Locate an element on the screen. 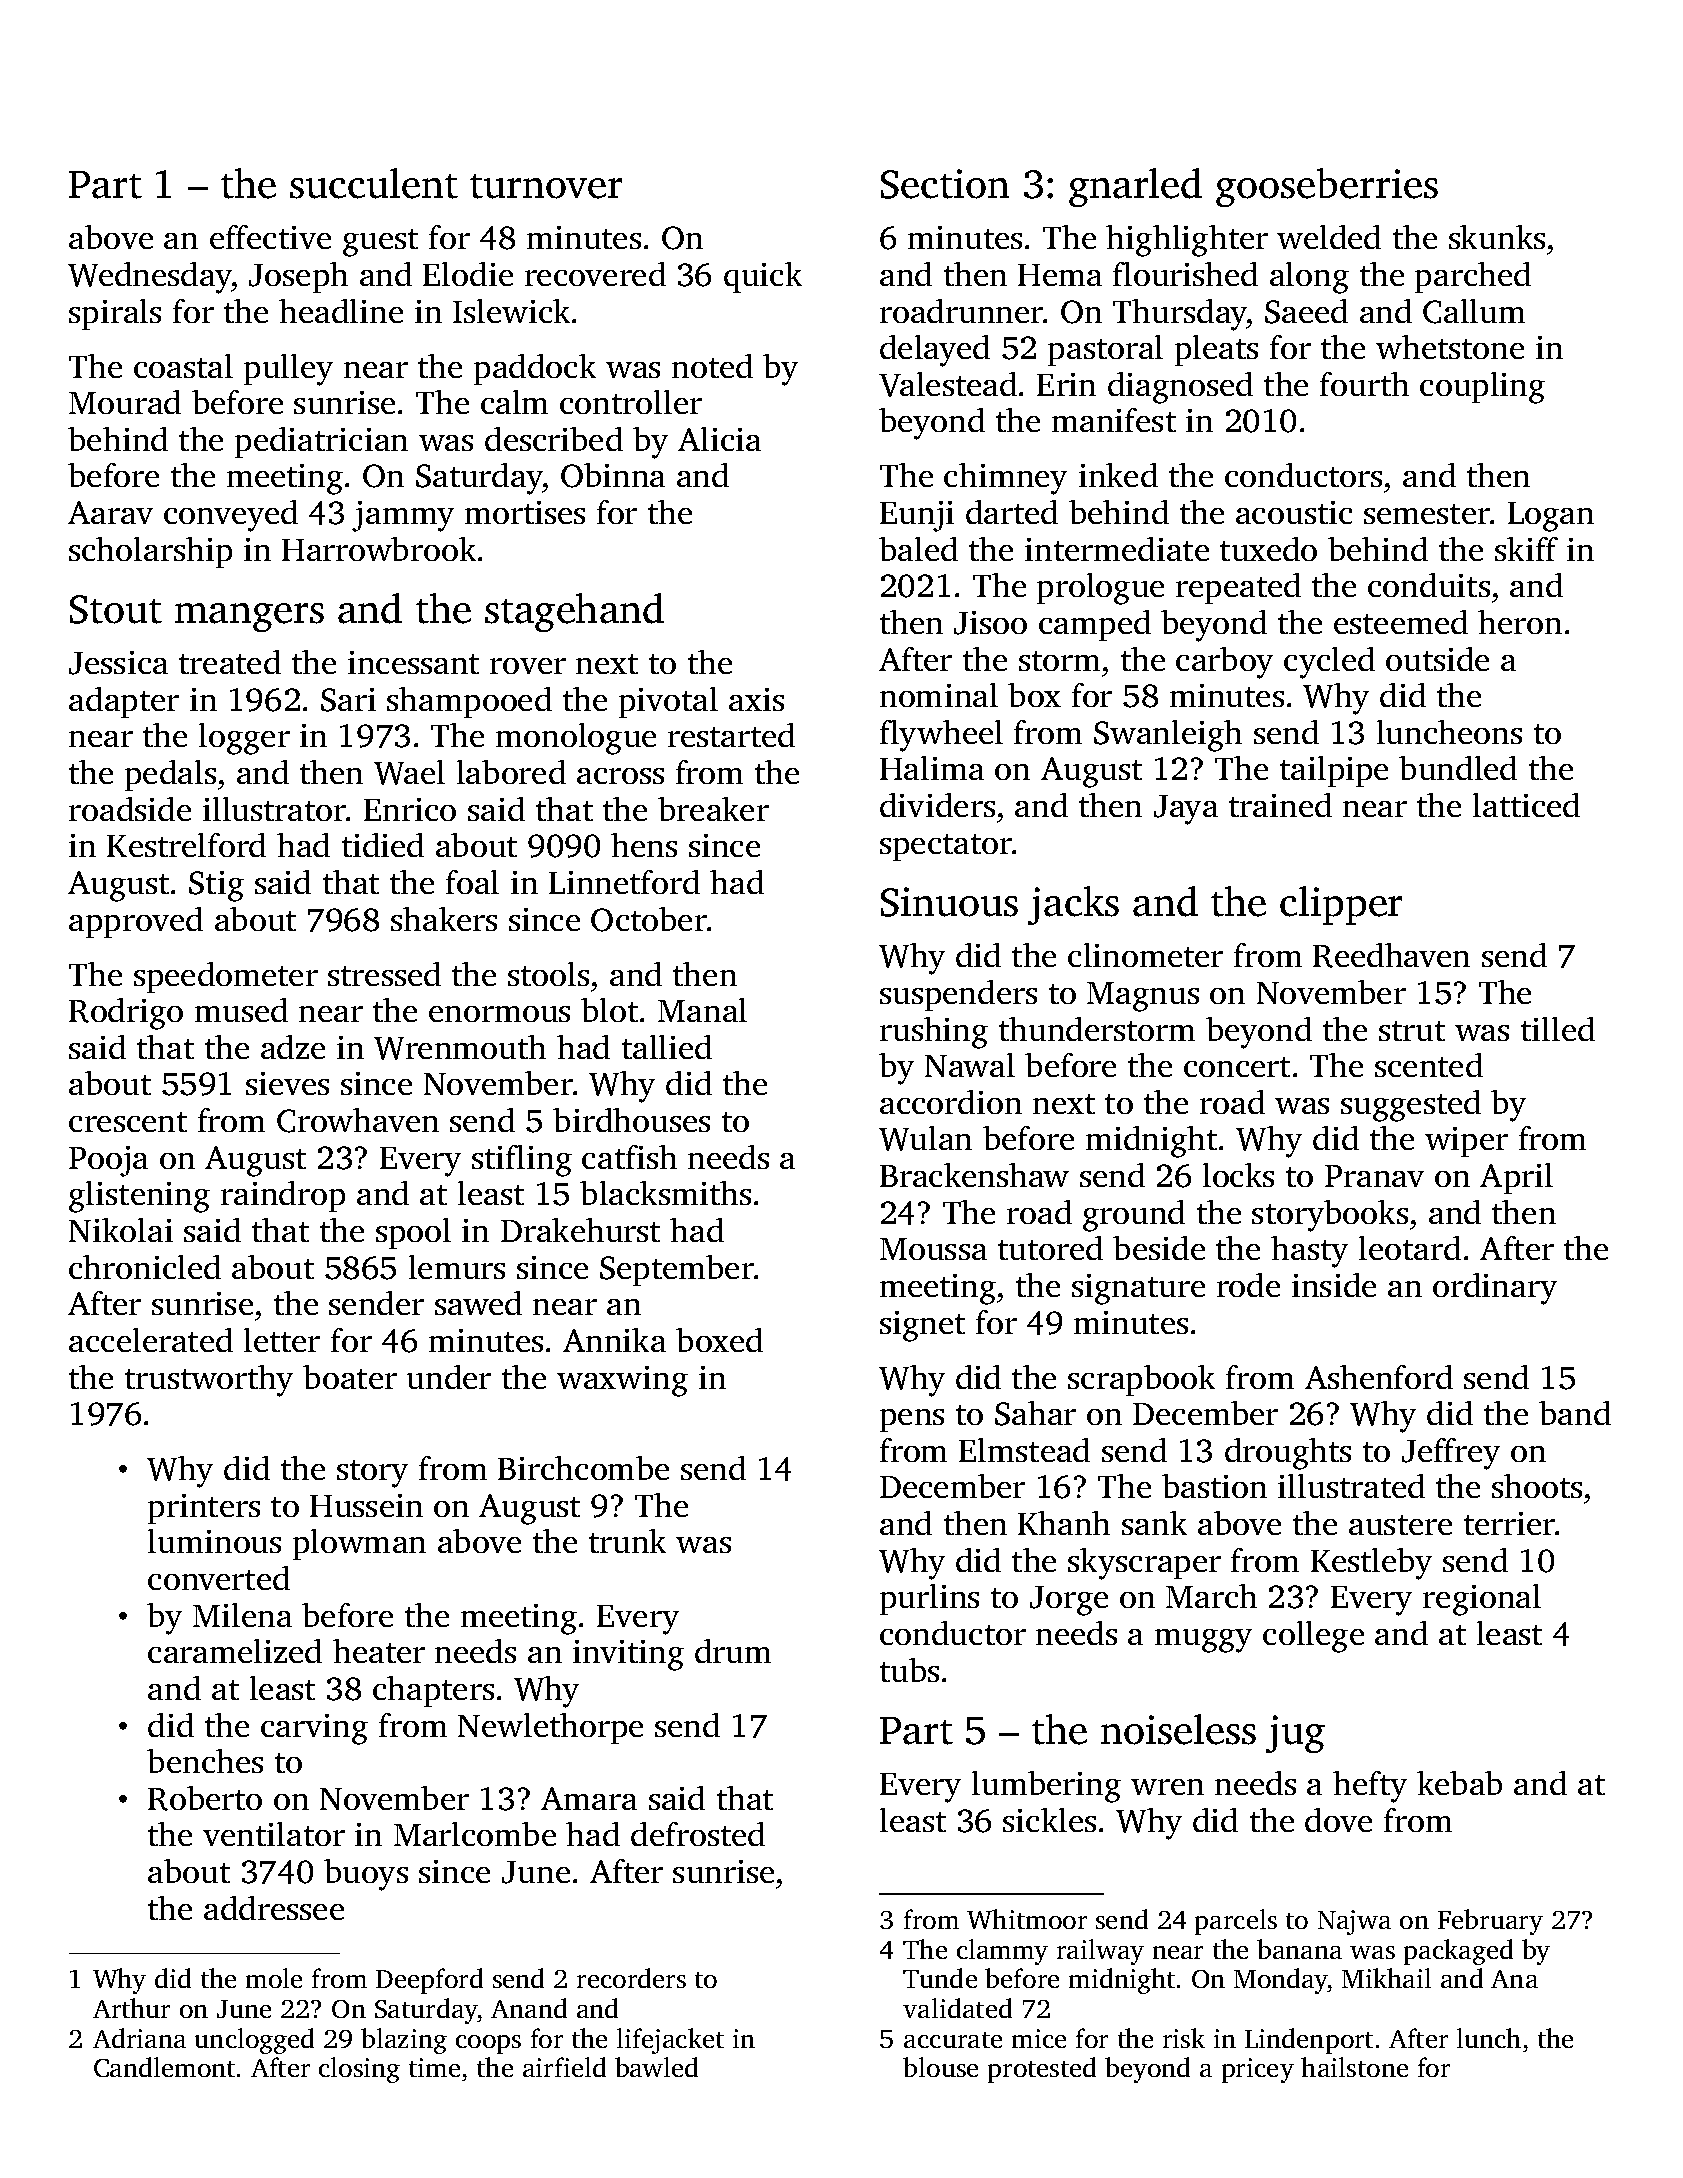  Brackenshaw is located at coordinates (974, 1175).
